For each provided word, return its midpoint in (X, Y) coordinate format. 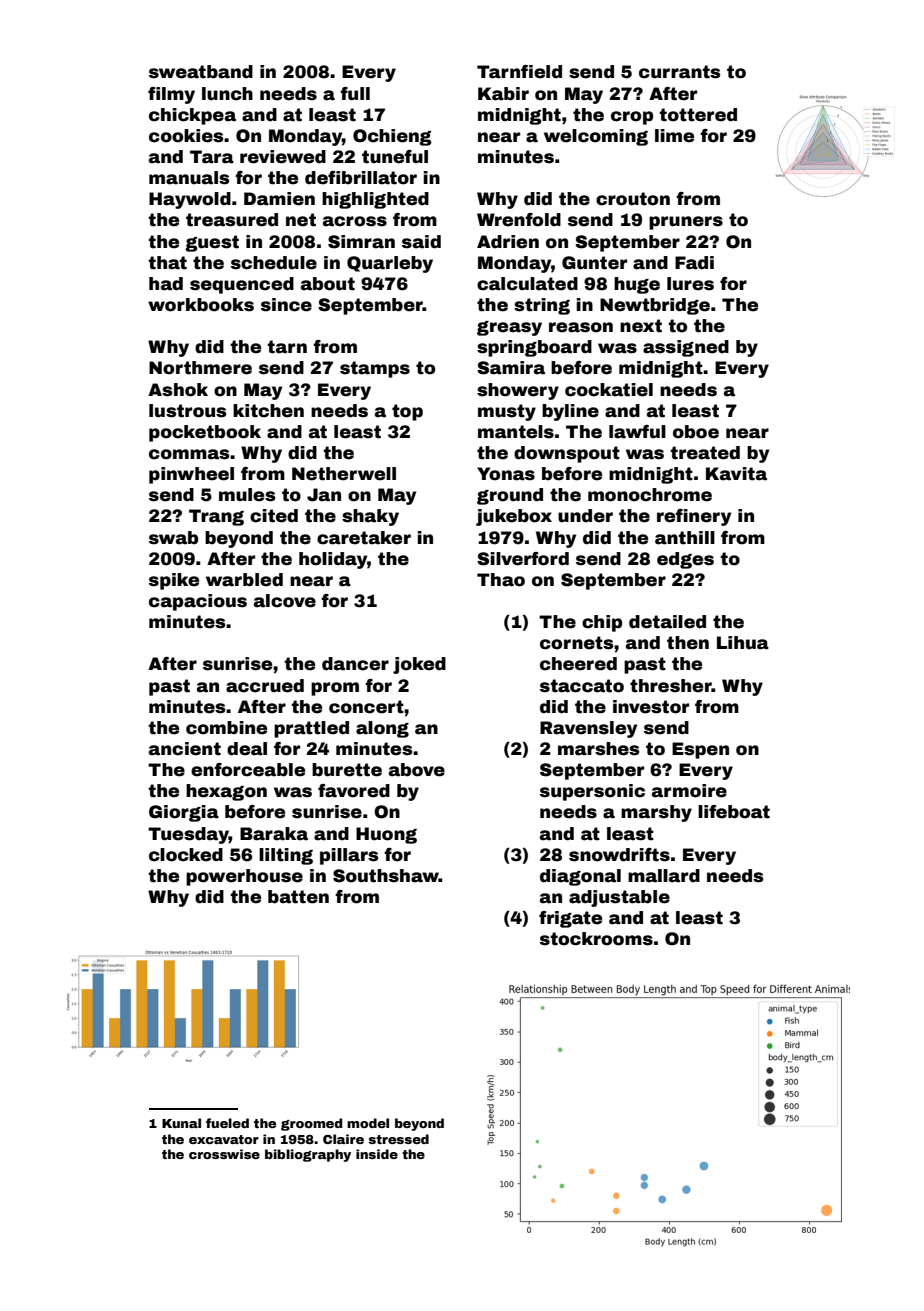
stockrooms (596, 939)
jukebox (514, 517)
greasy (509, 328)
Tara (212, 157)
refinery (694, 517)
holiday (333, 560)
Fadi (694, 263)
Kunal (181, 1123)
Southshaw (386, 876)
